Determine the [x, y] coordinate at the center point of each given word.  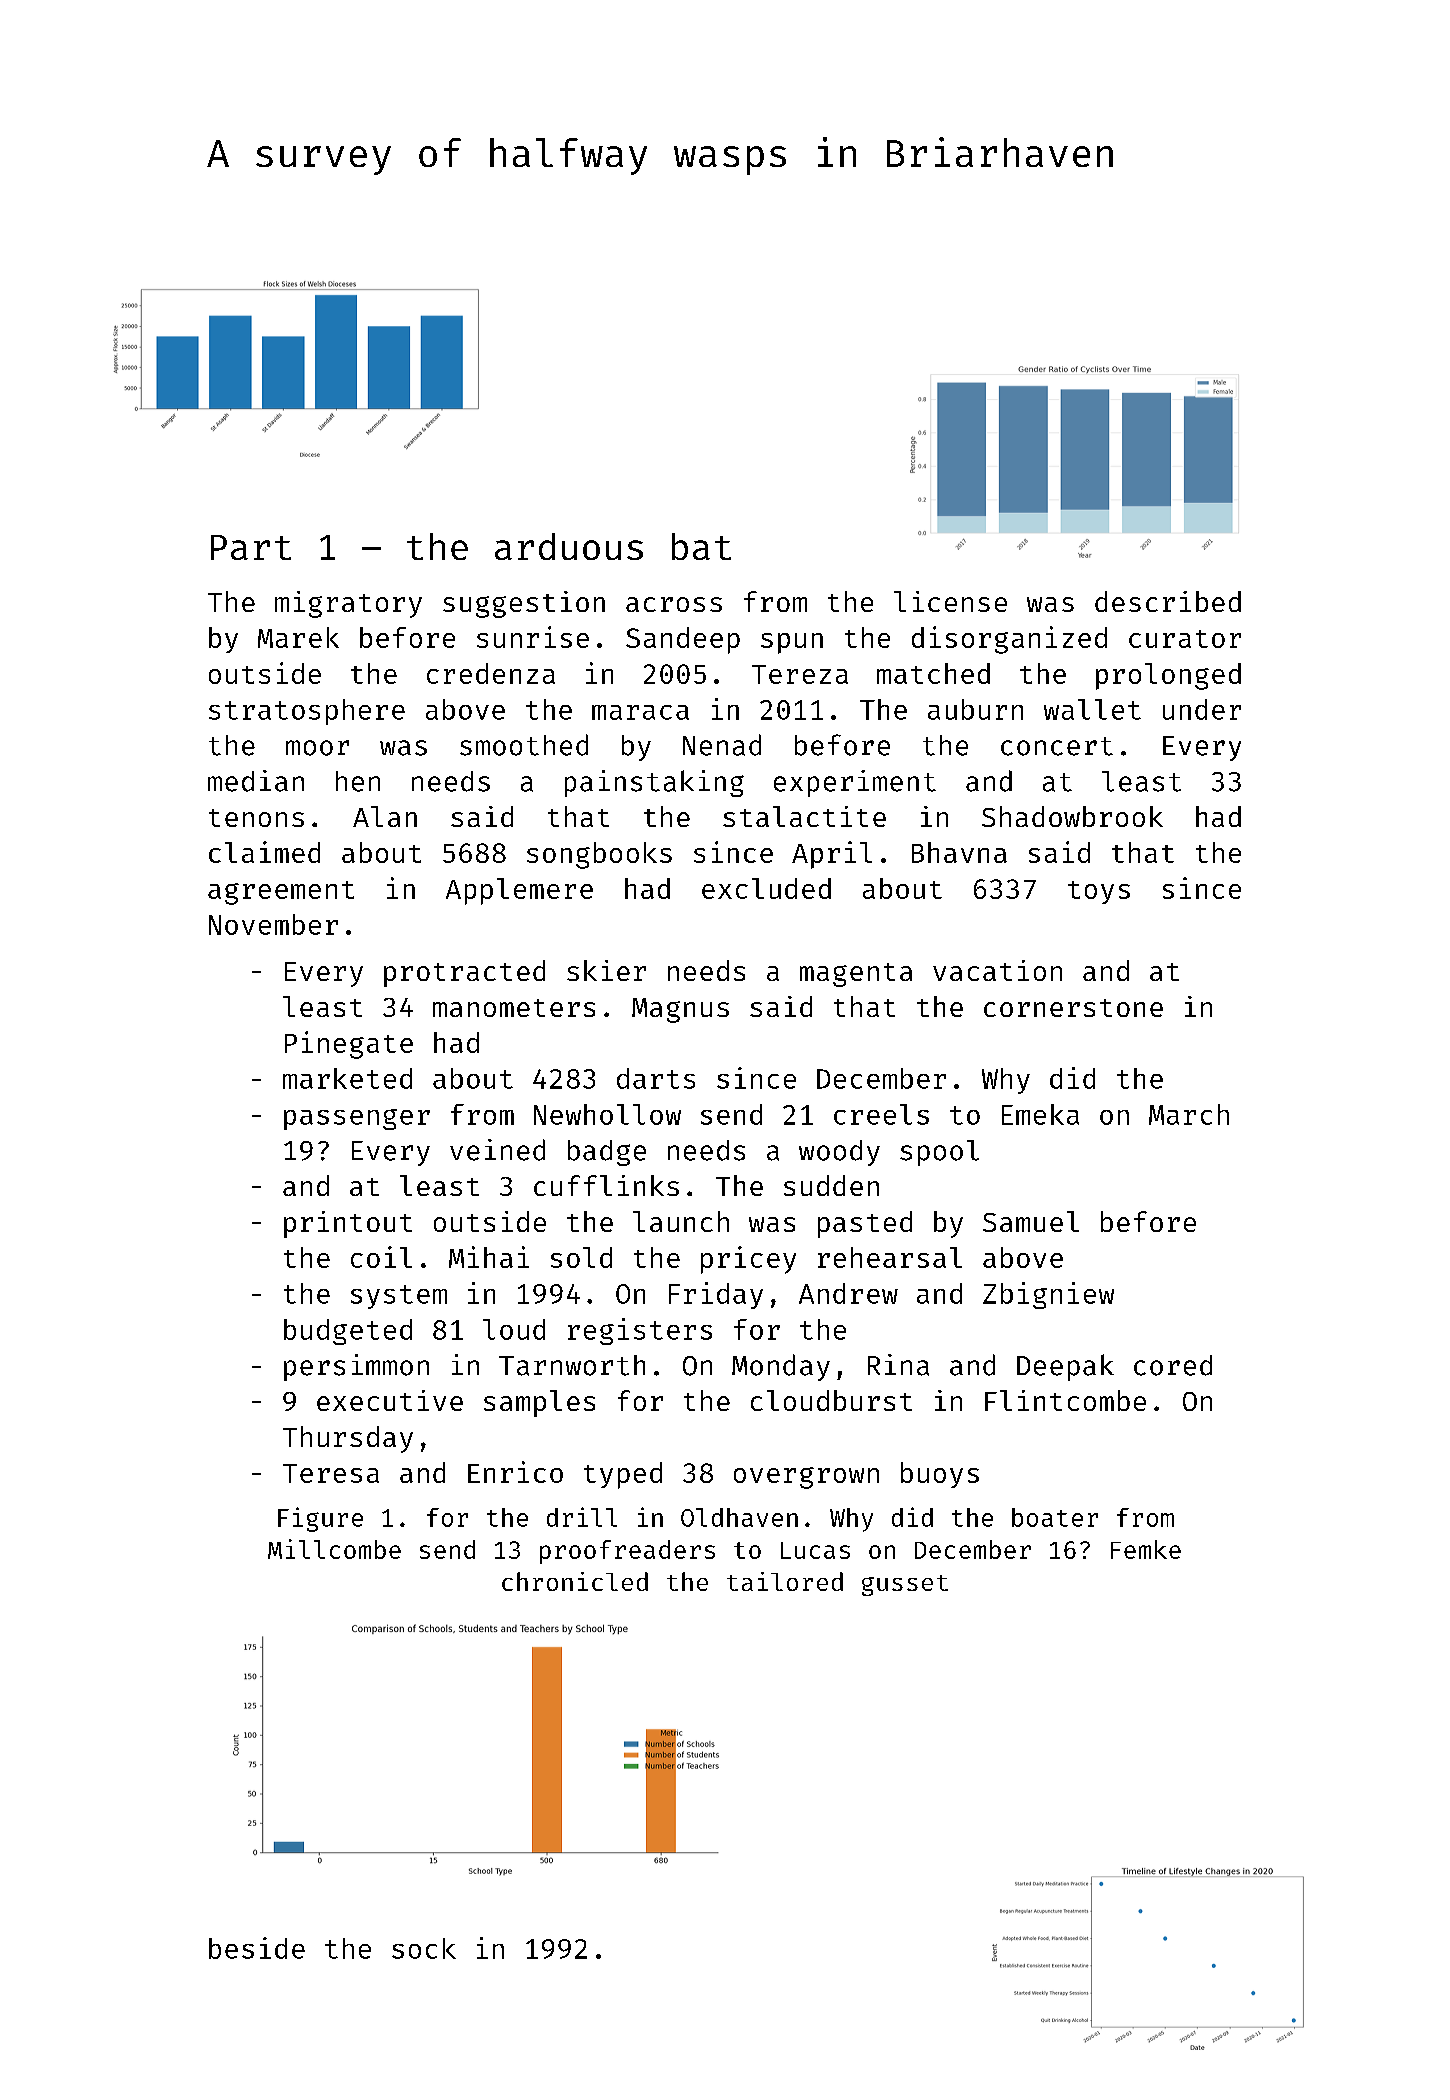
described [1168, 601]
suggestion [524, 604]
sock [424, 1948]
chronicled [575, 1581]
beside [257, 1948]
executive [390, 1400]
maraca [640, 712]
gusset [905, 1585]
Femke [1146, 1549]
